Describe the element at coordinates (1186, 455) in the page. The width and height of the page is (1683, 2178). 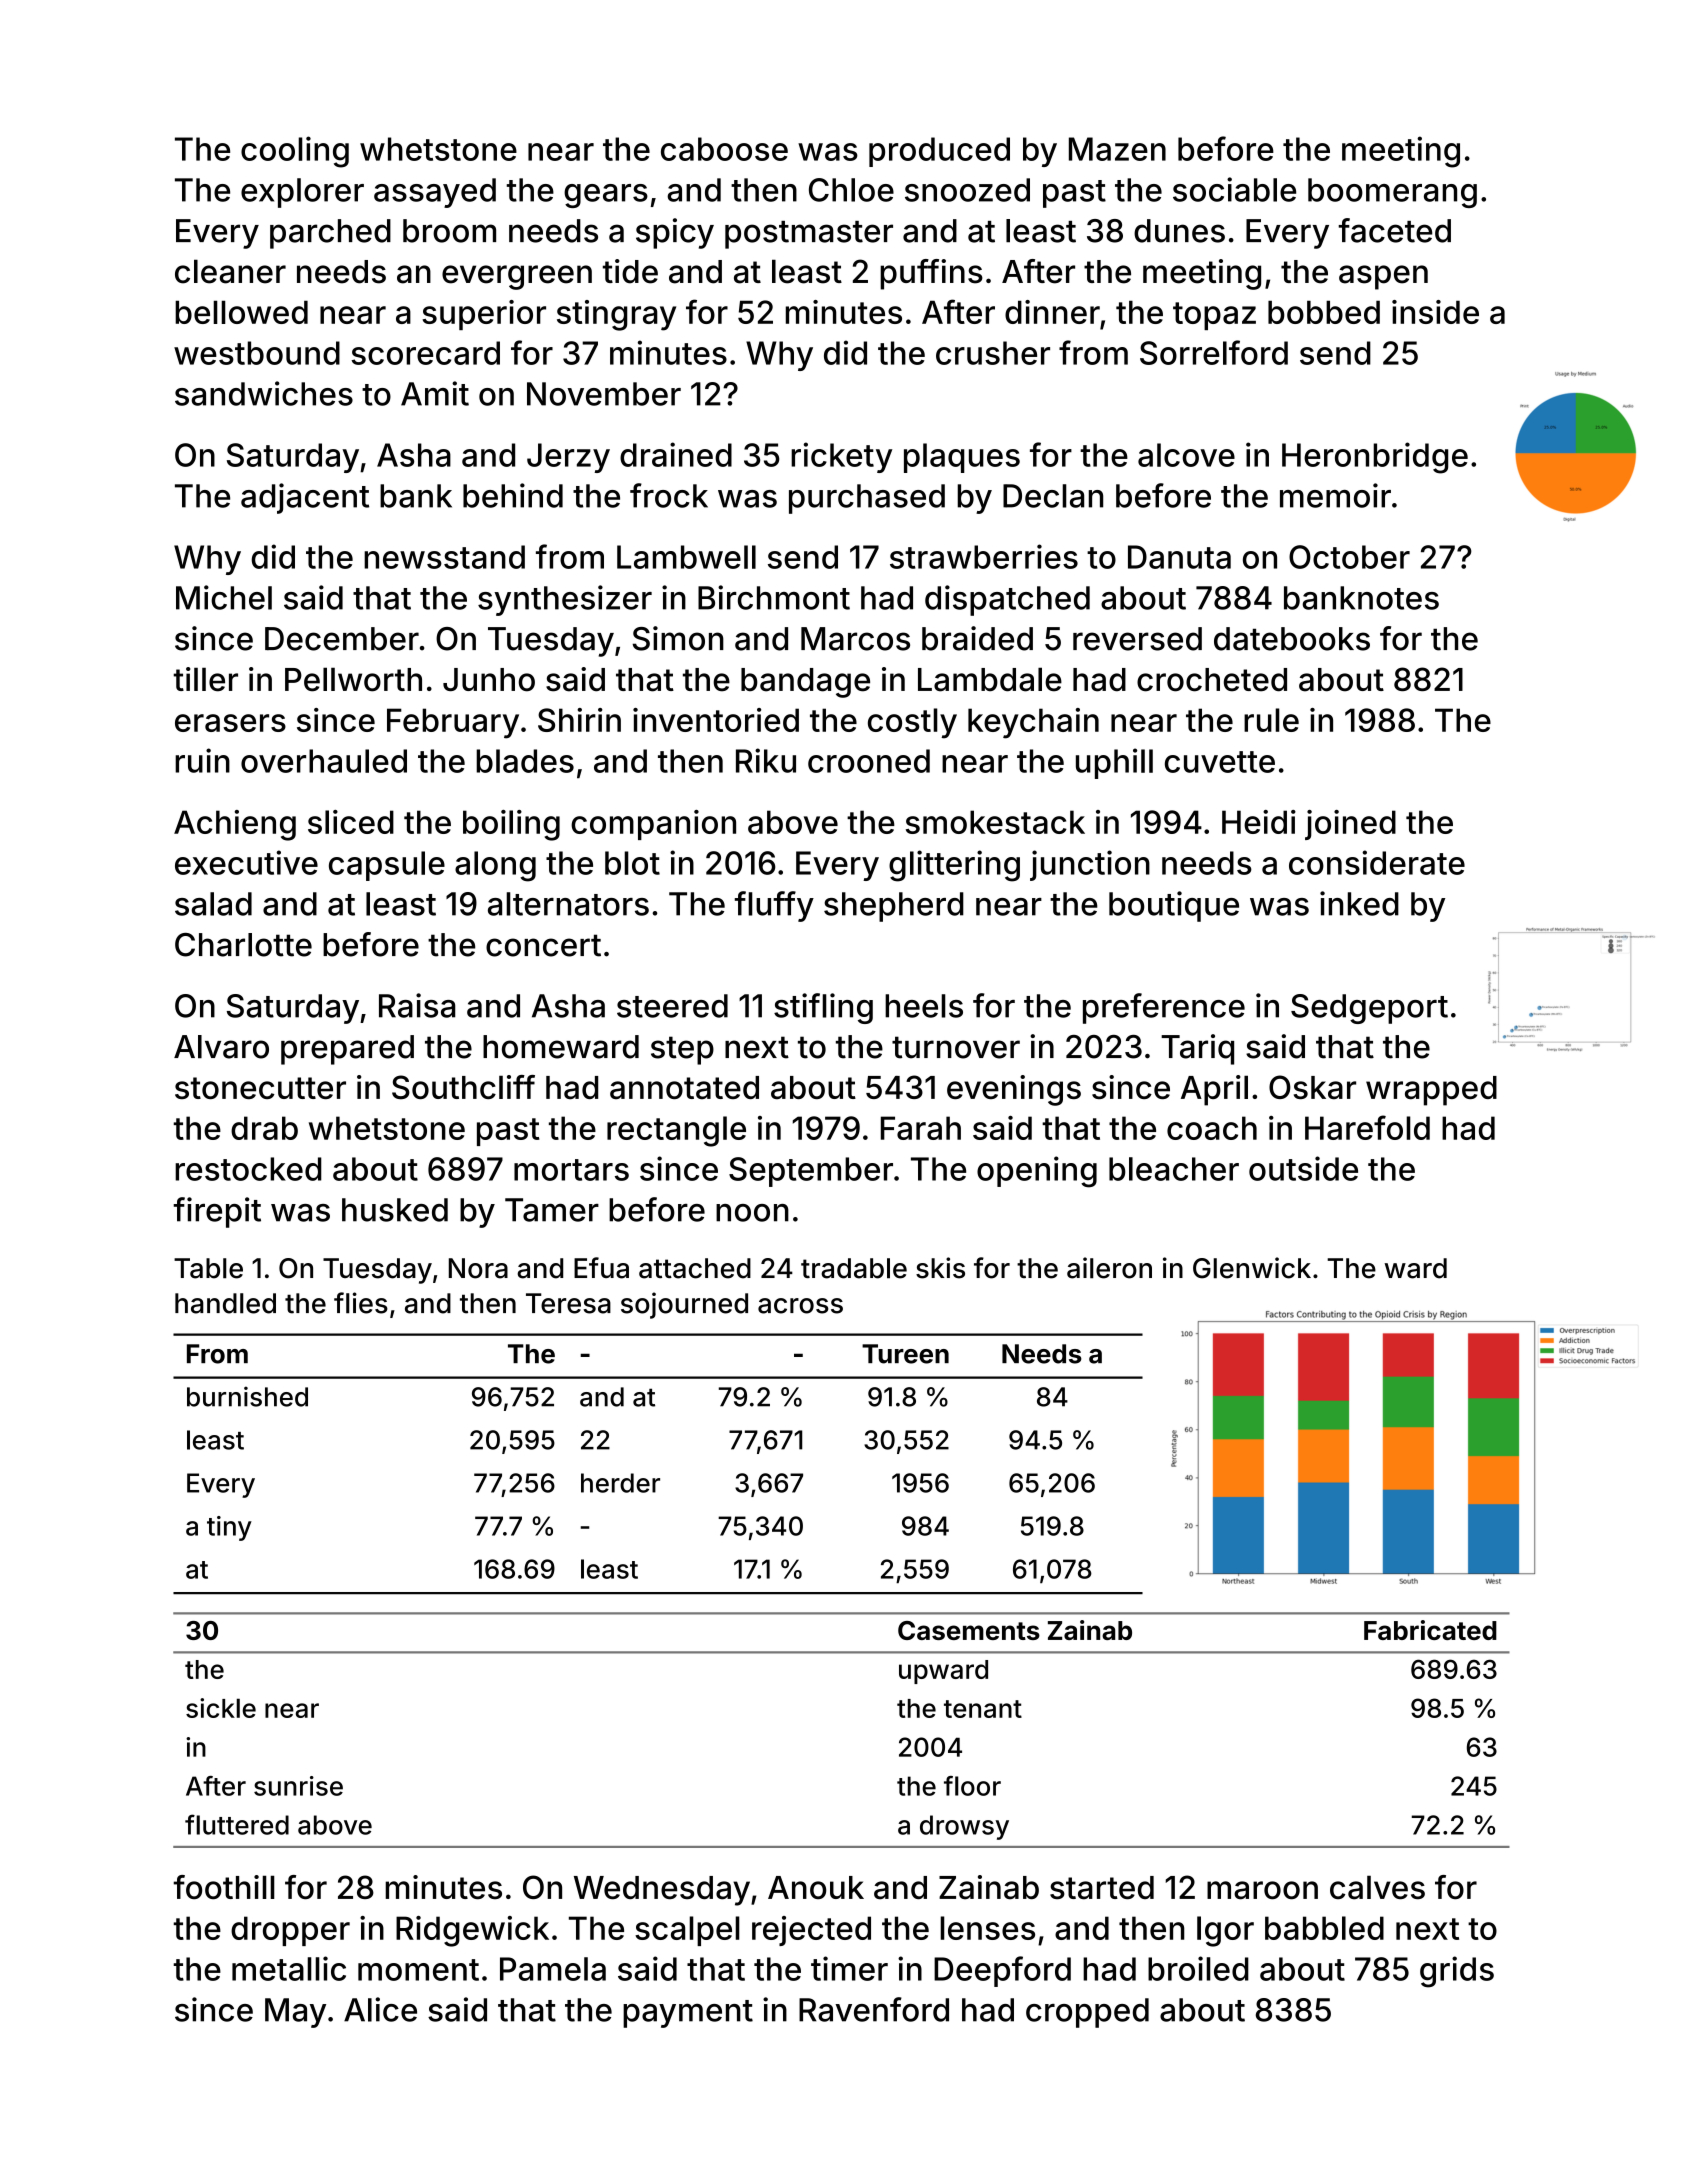
I see `alcove` at that location.
